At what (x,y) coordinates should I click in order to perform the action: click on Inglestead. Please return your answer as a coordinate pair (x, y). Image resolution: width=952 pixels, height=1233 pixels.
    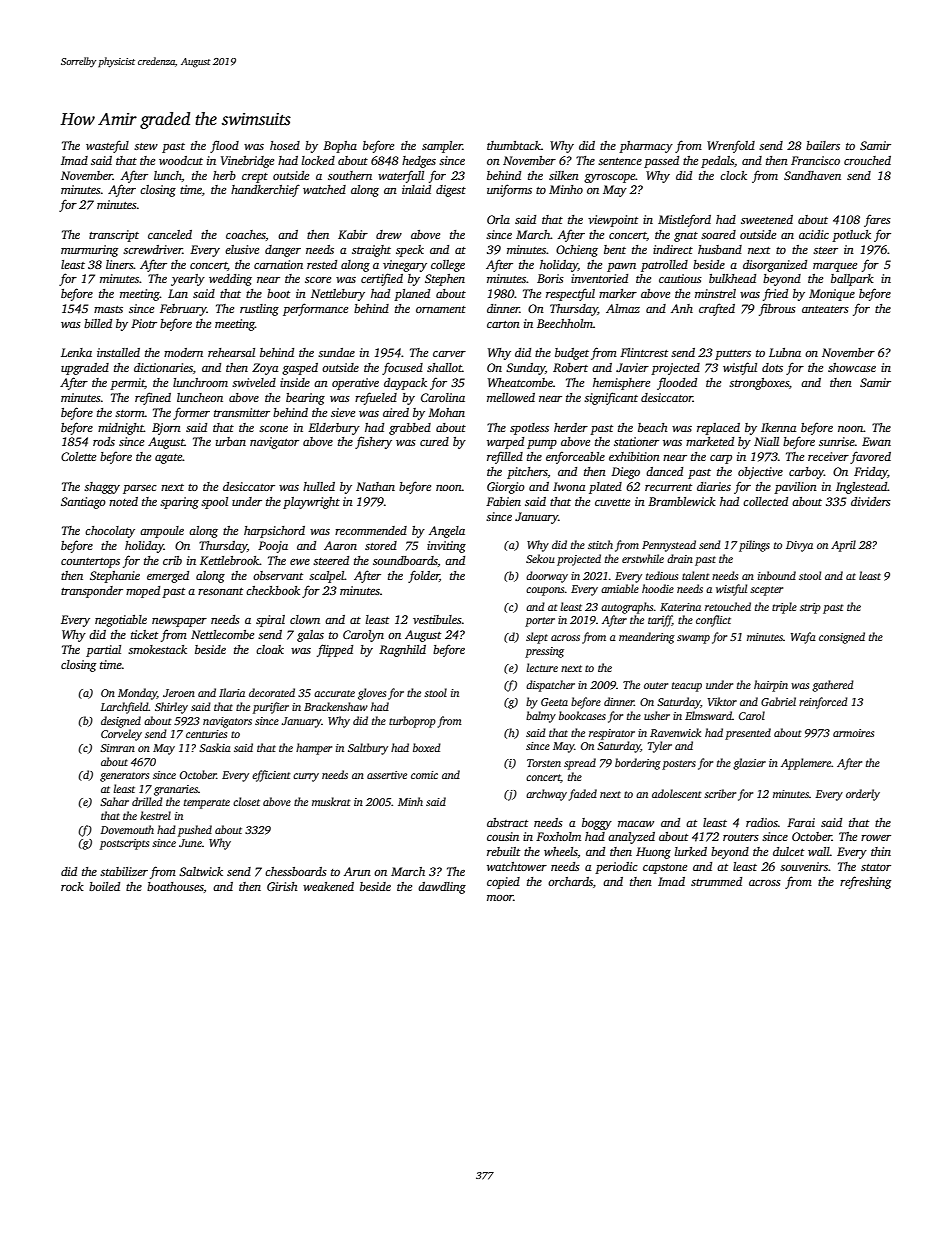
    Looking at the image, I should click on (862, 488).
